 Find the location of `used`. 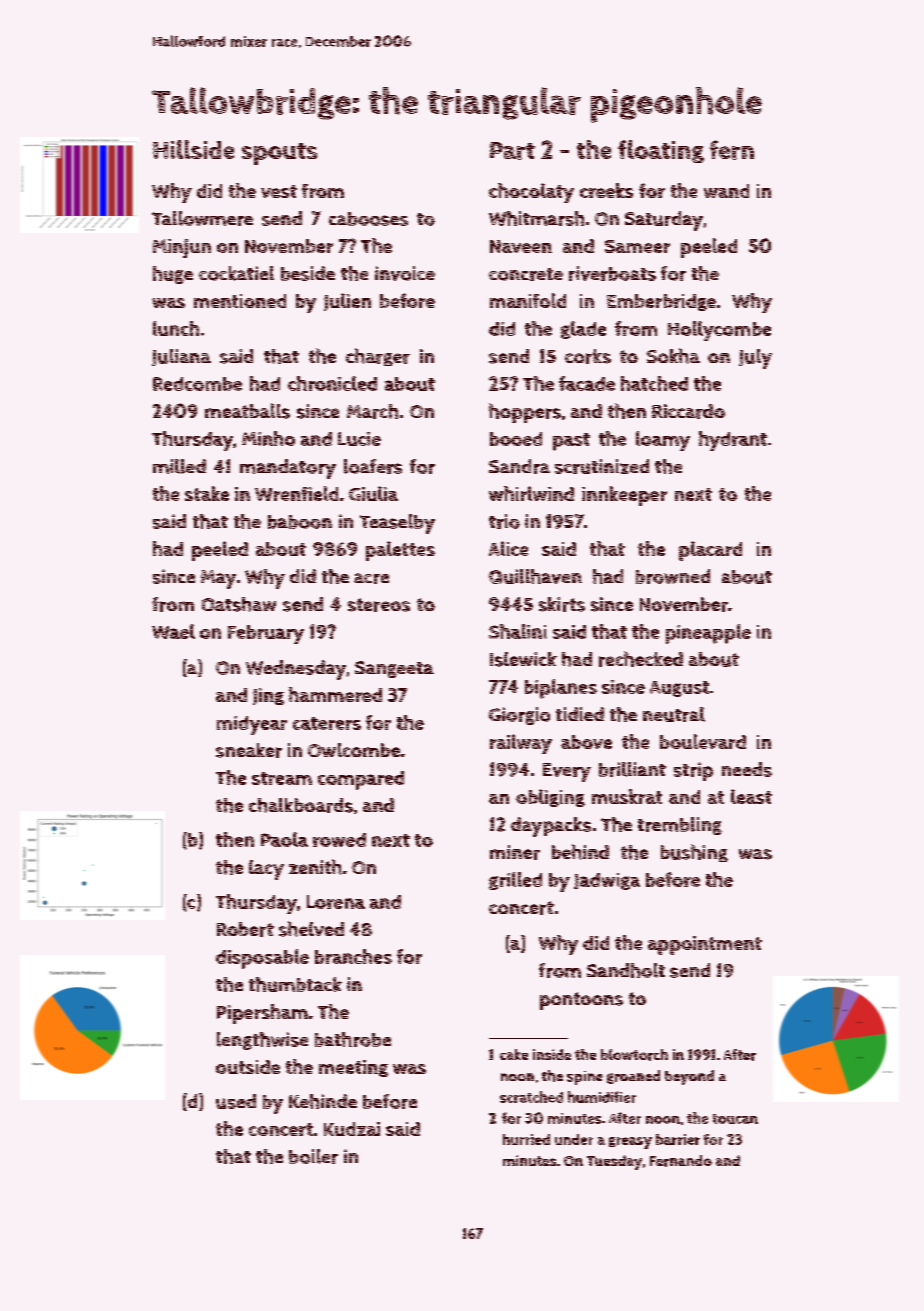

used is located at coordinates (236, 1101).
